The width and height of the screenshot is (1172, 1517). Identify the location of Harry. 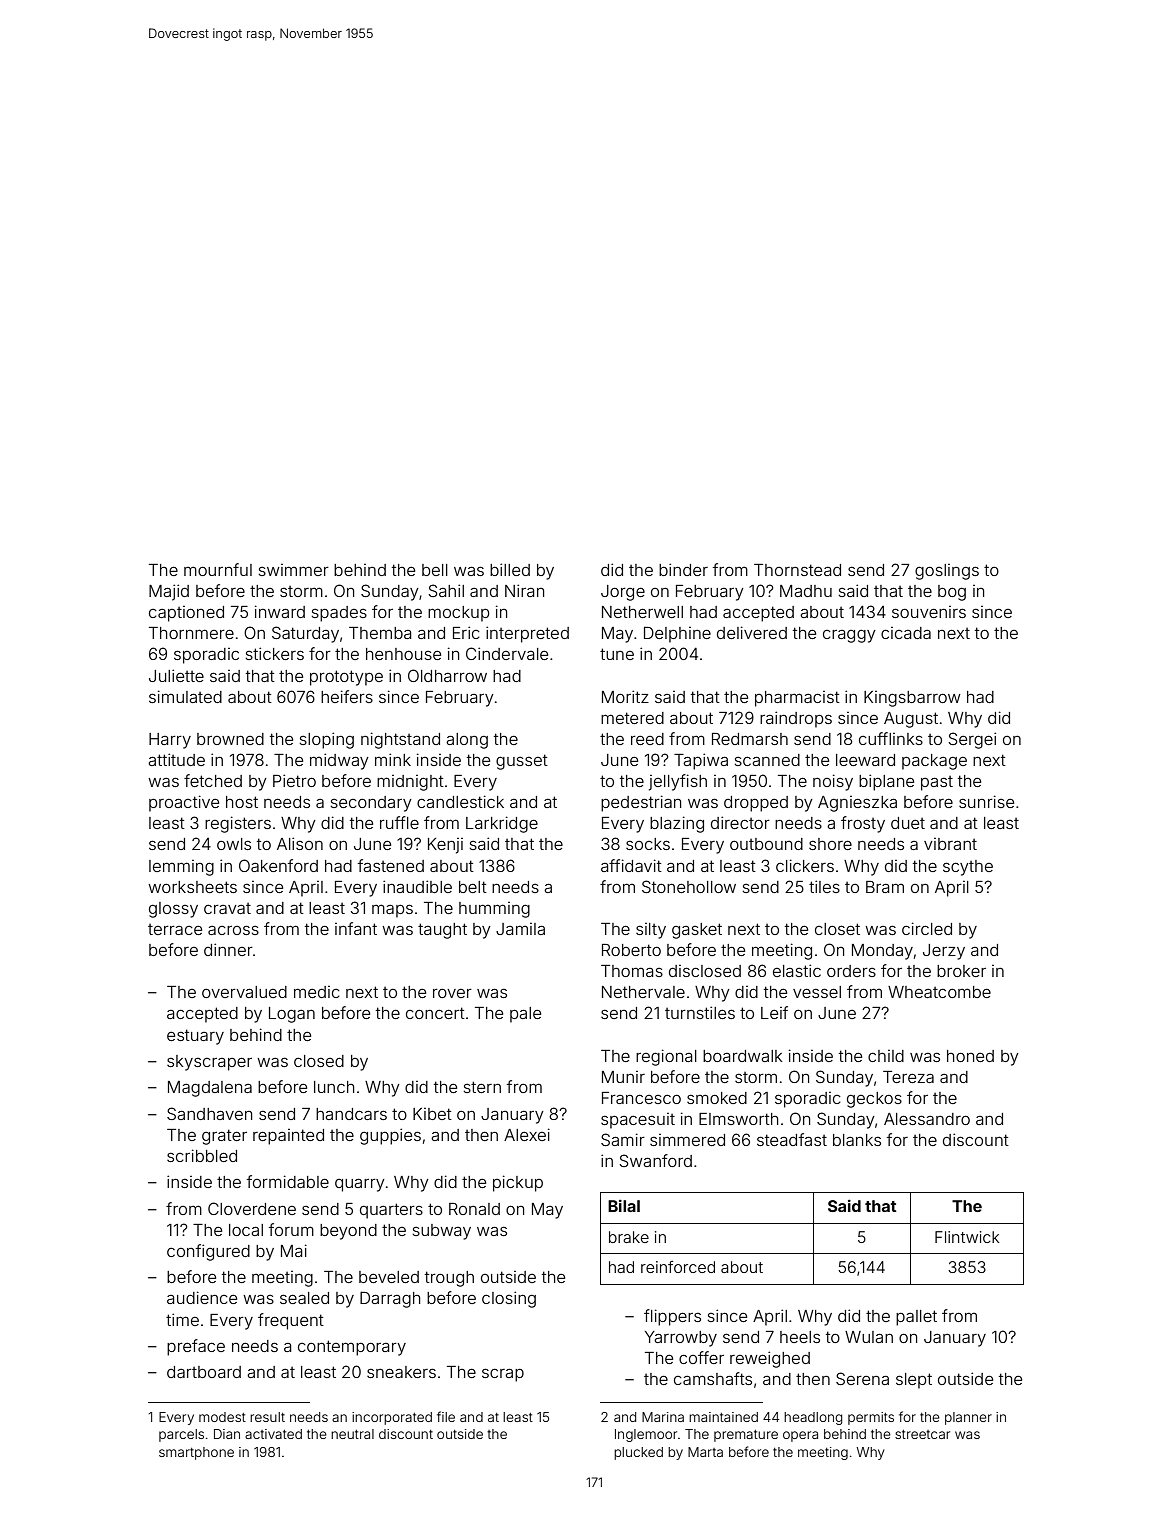
(170, 741).
